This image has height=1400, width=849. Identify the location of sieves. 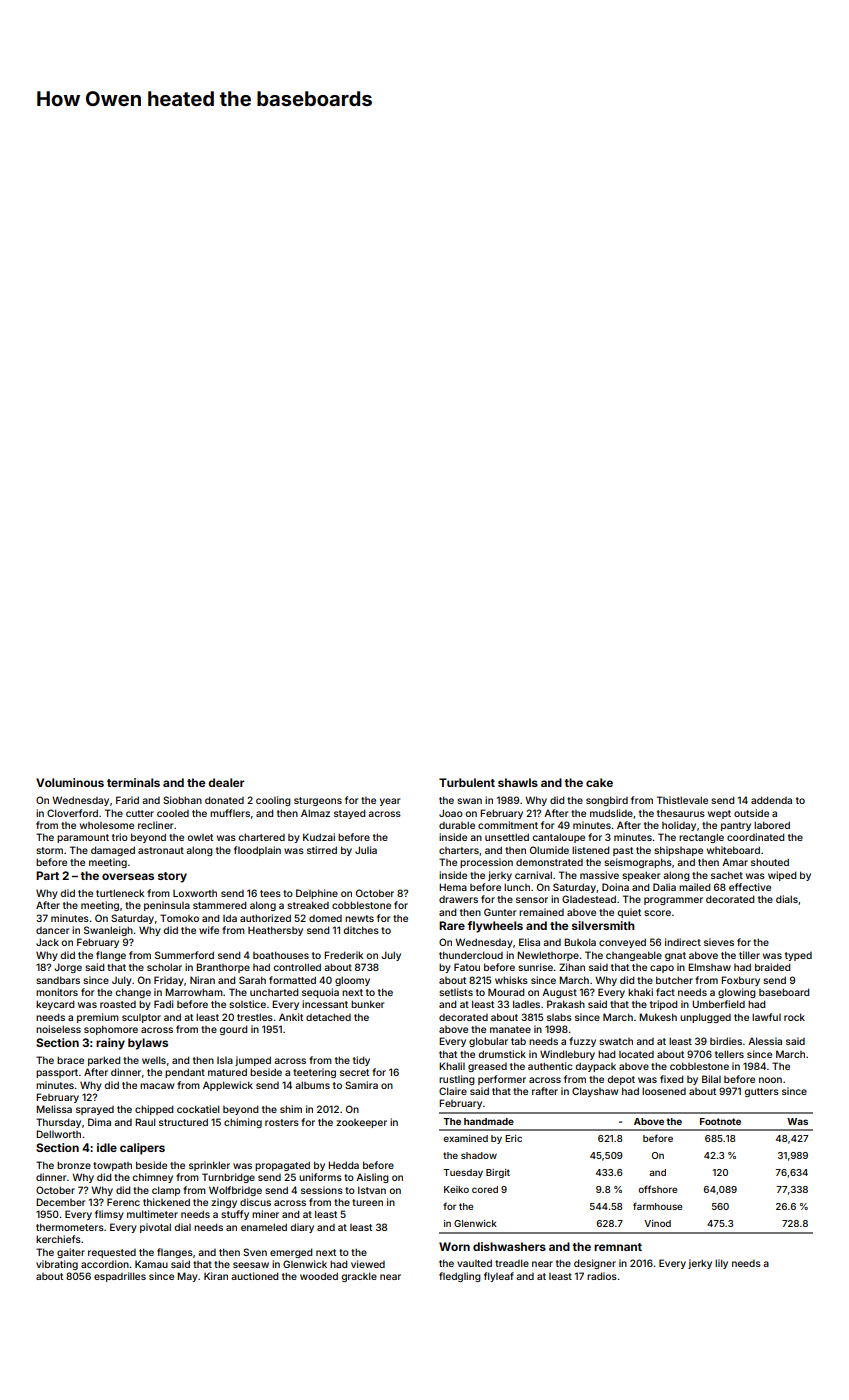
(719, 942).
